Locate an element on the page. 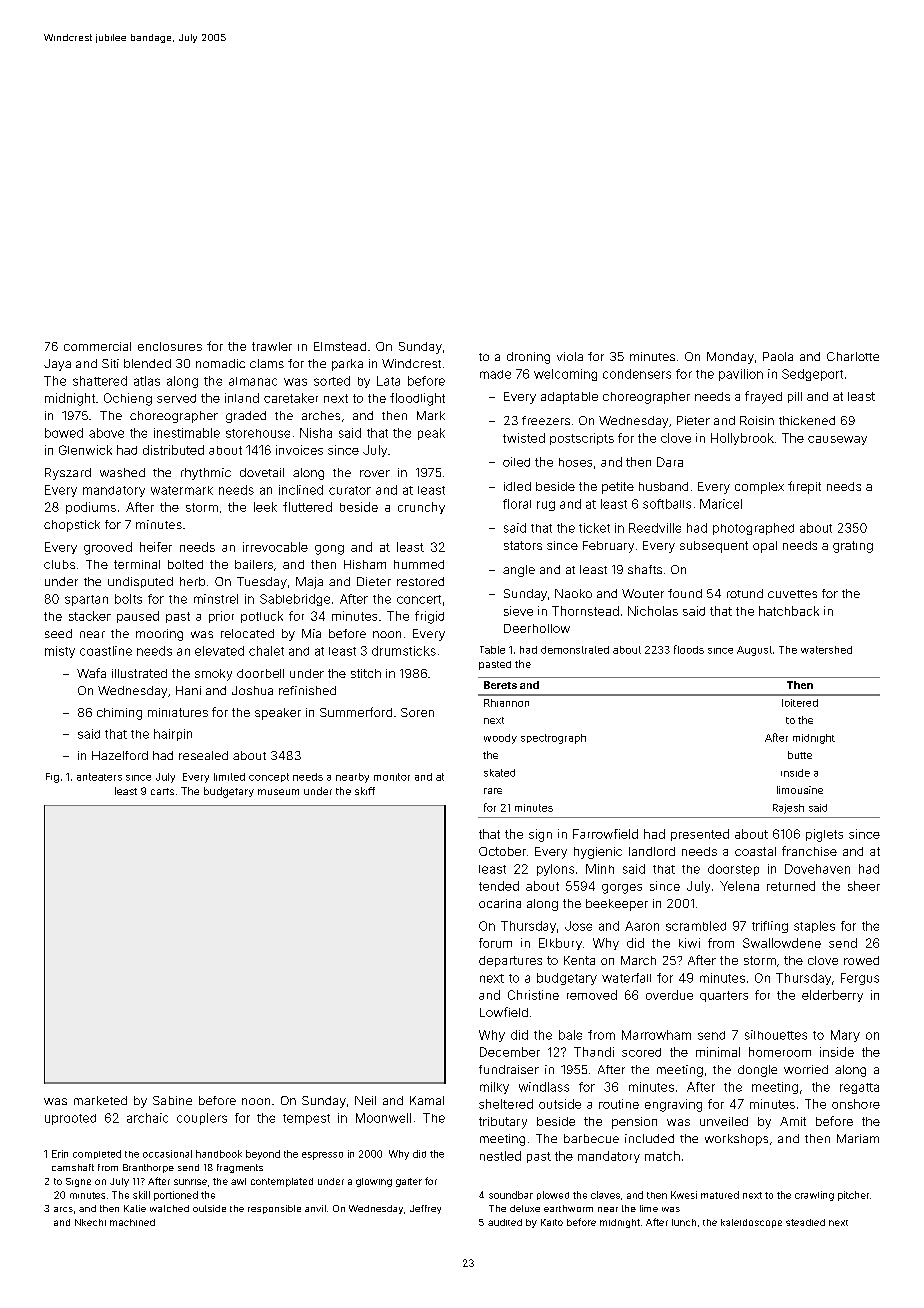 The width and height of the document is (924, 1308). Charlotte is located at coordinates (853, 356).
